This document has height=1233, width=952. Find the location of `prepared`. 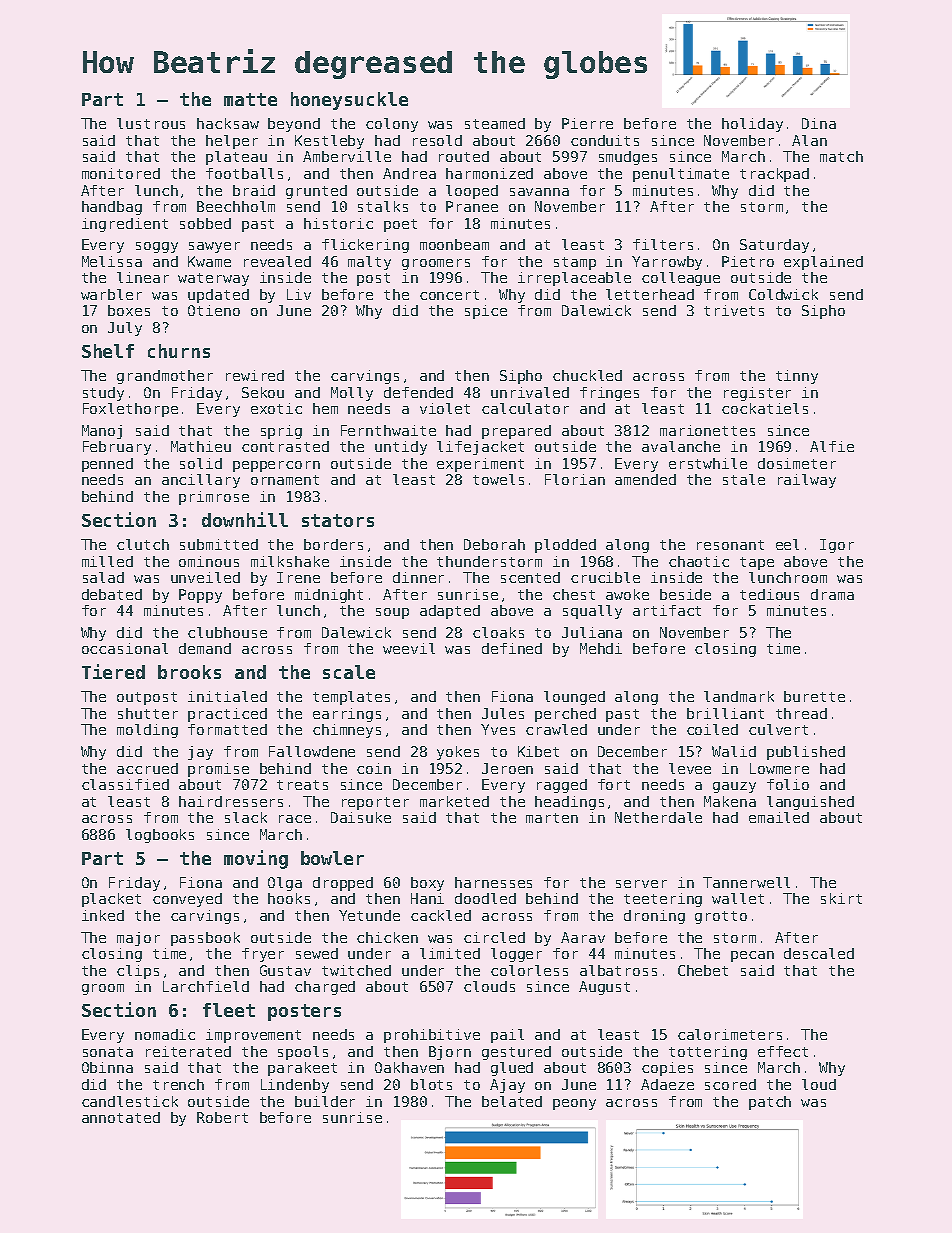

prepared is located at coordinates (516, 432).
